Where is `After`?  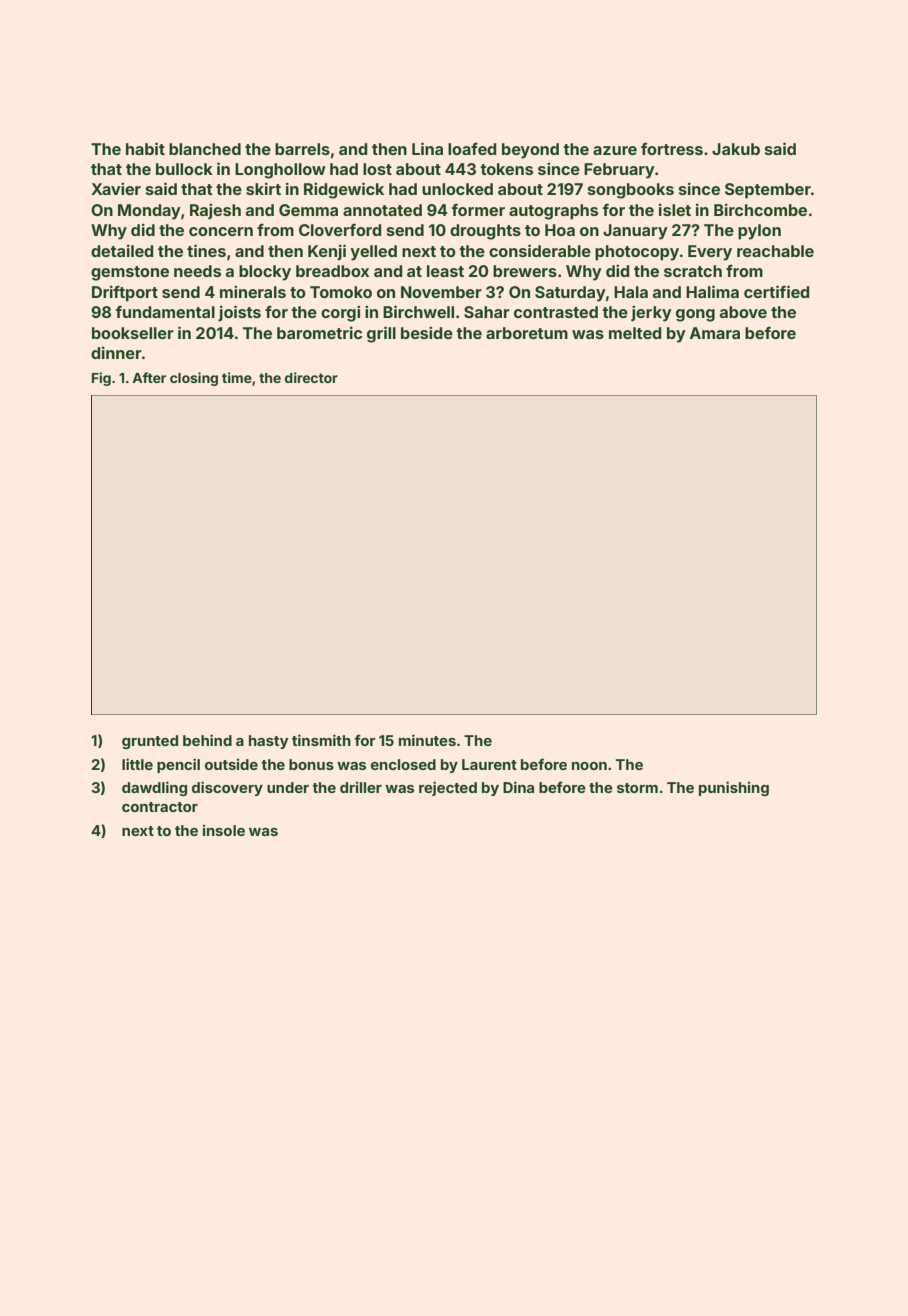 After is located at coordinates (149, 377).
